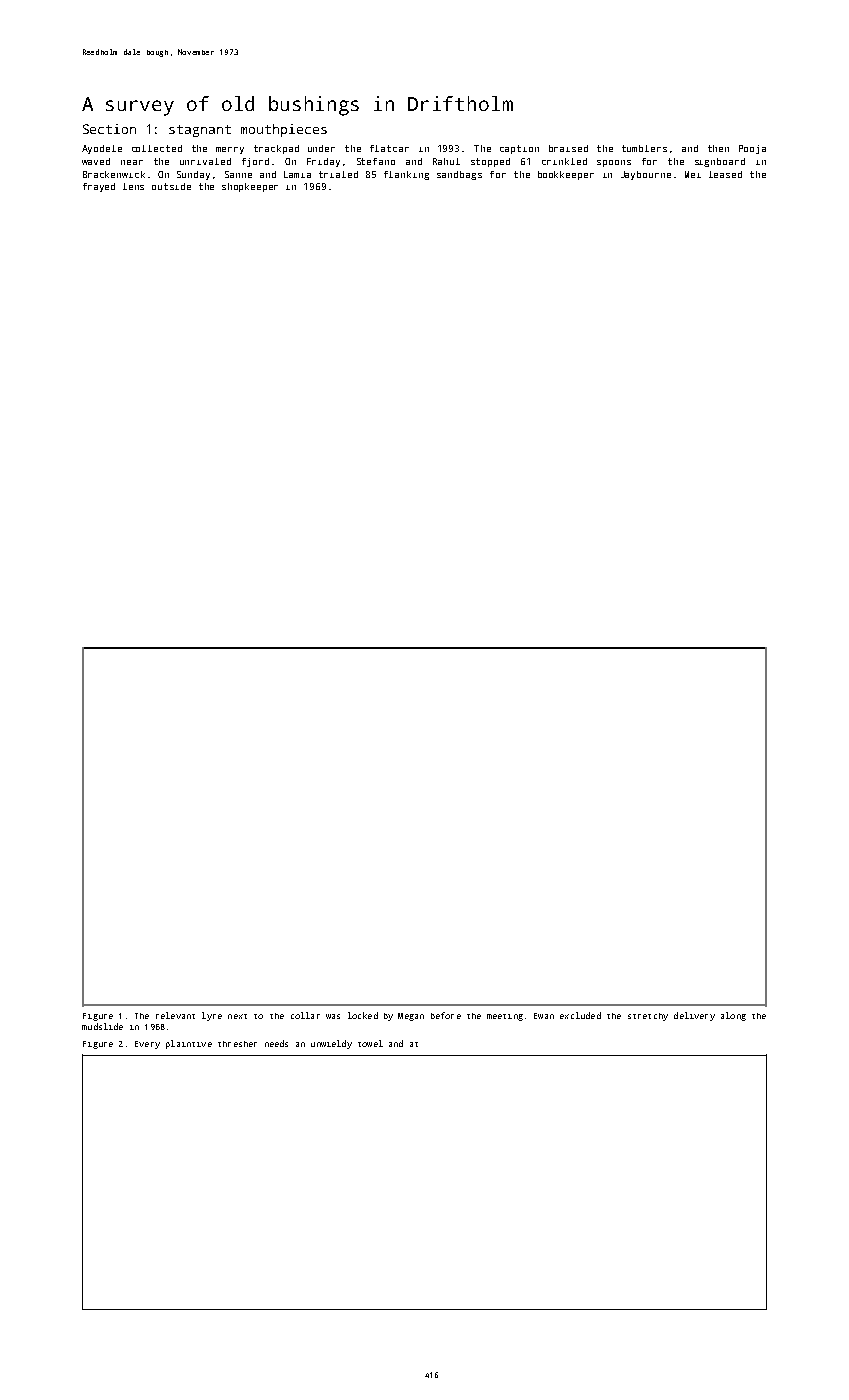  What do you see at coordinates (459, 175) in the screenshot?
I see `sandbags` at bounding box center [459, 175].
